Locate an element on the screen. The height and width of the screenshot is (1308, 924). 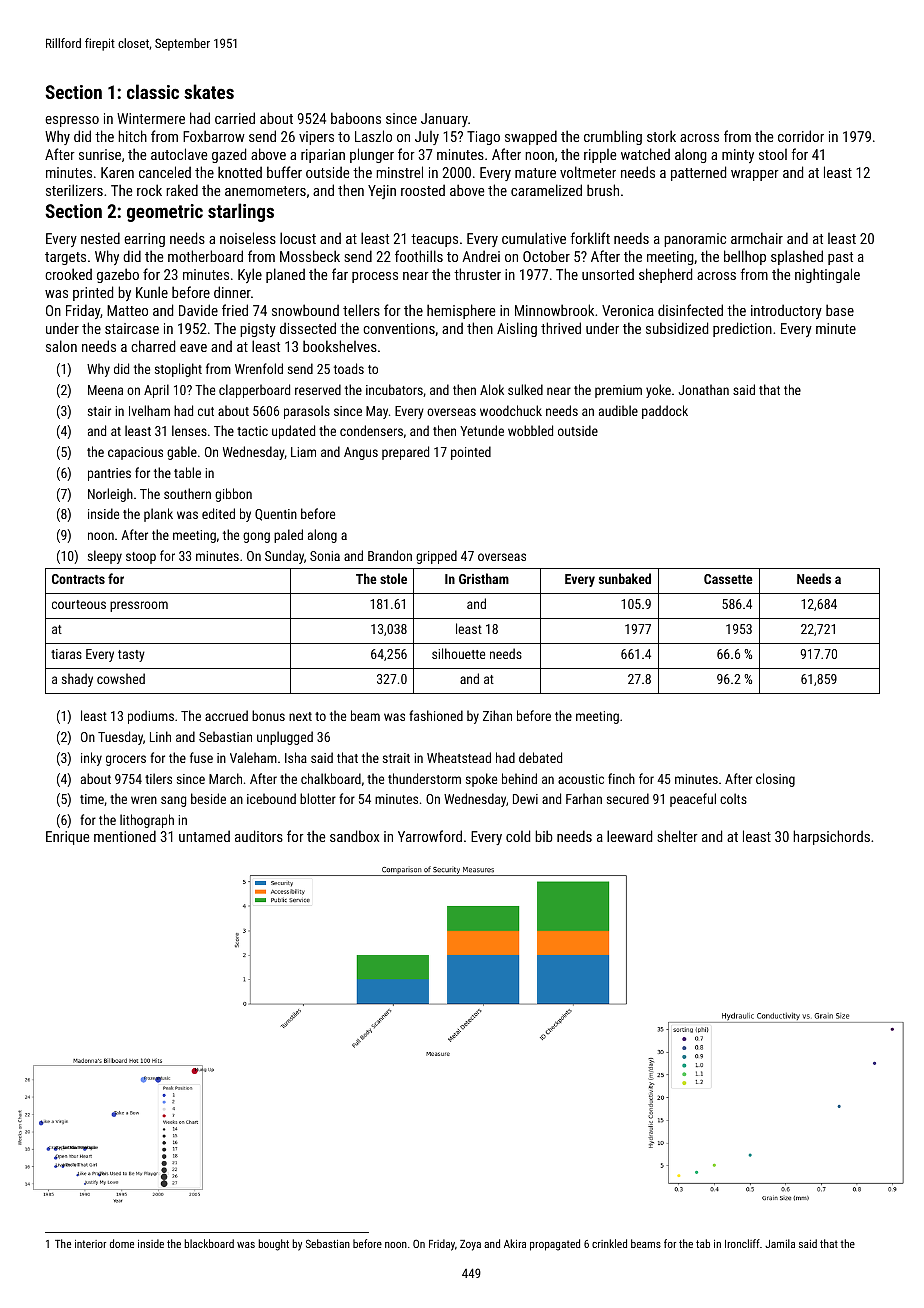
debated is located at coordinates (540, 757).
